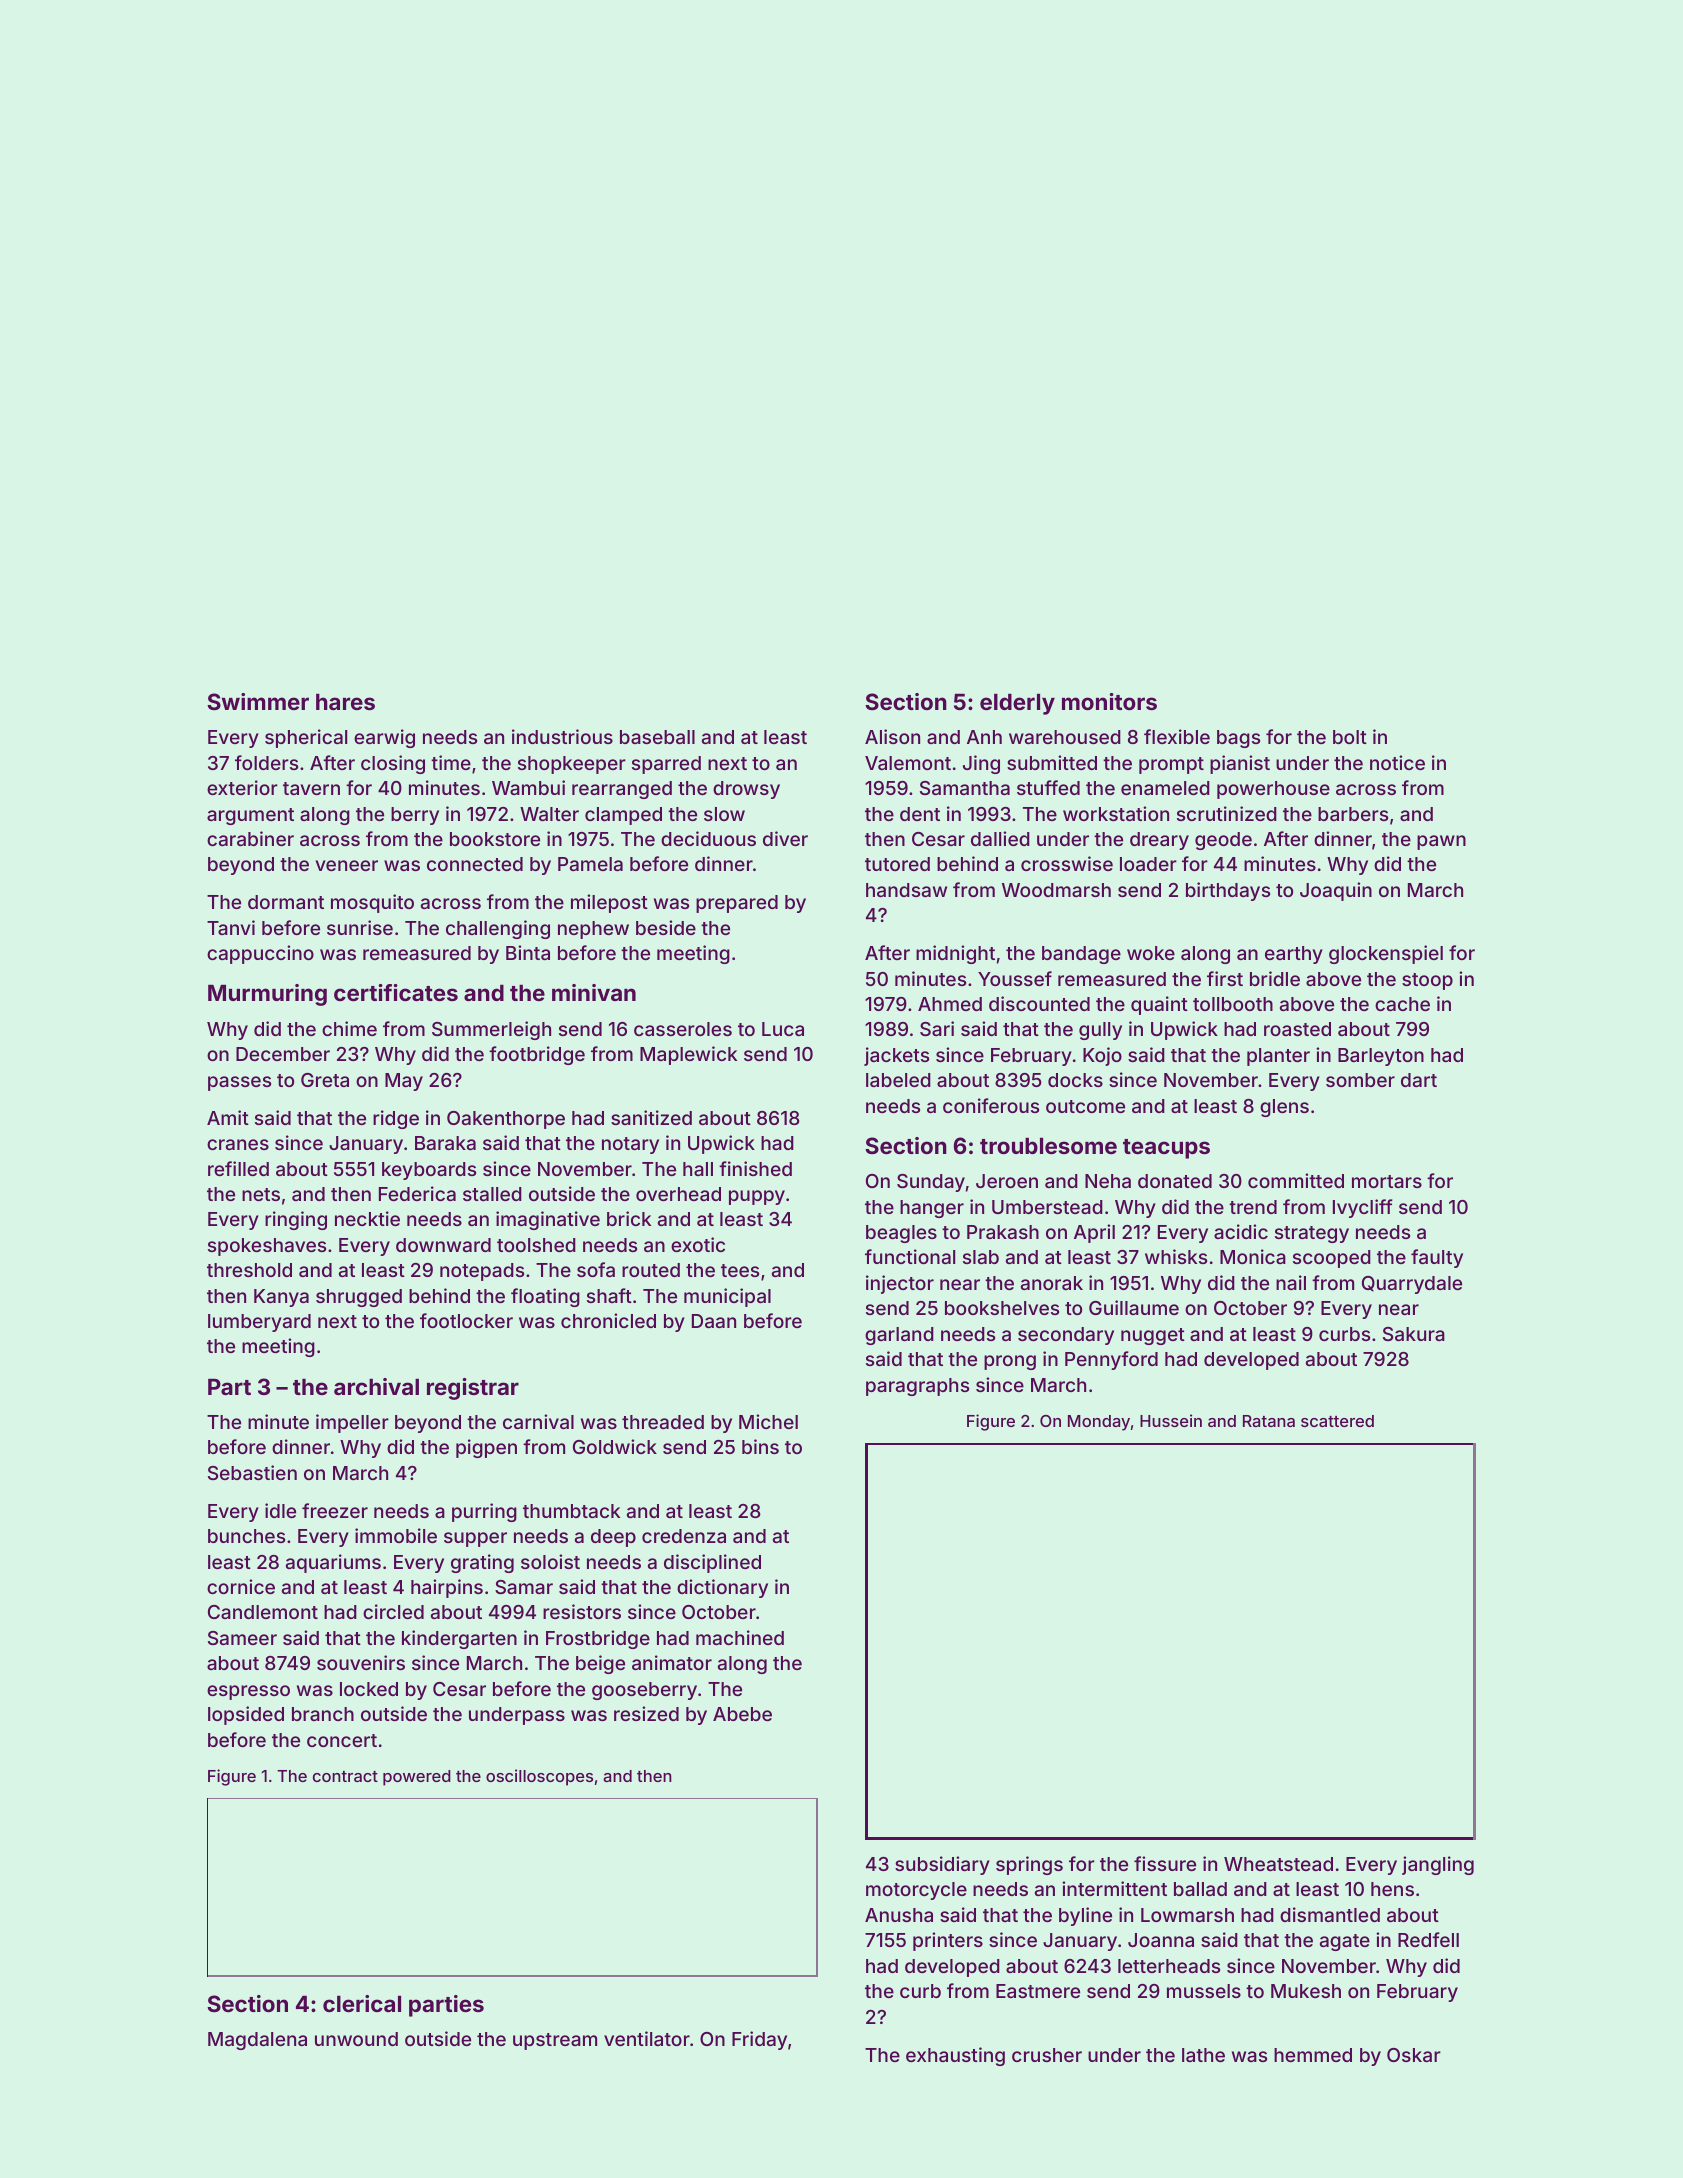  What do you see at coordinates (657, 737) in the document?
I see `baseball` at bounding box center [657, 737].
